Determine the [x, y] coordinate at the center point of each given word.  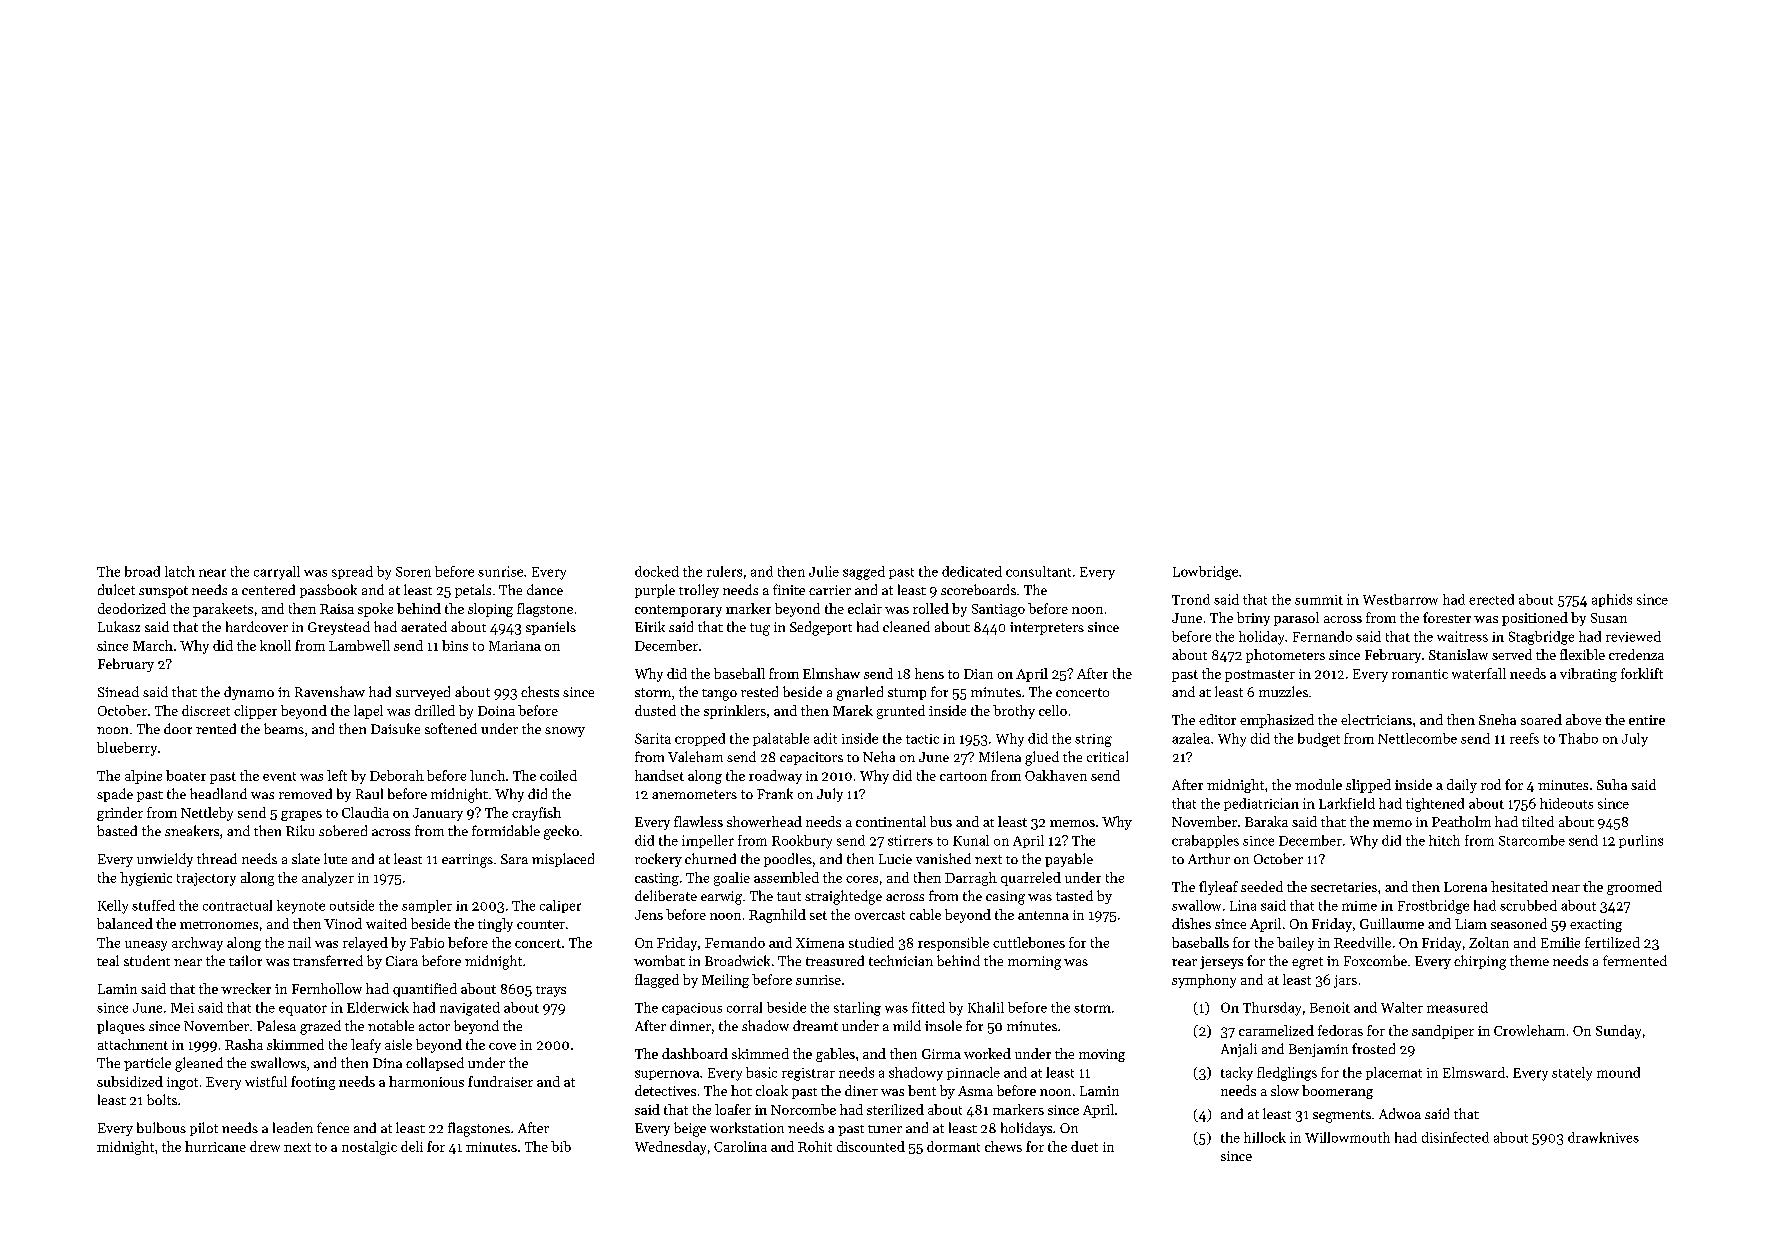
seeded [1262, 886]
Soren [413, 572]
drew [265, 1146]
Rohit [815, 1146]
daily [1462, 786]
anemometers [694, 794]
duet [1084, 1146]
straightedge [843, 897]
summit [1319, 600]
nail [299, 942]
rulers [724, 571]
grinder [120, 814]
